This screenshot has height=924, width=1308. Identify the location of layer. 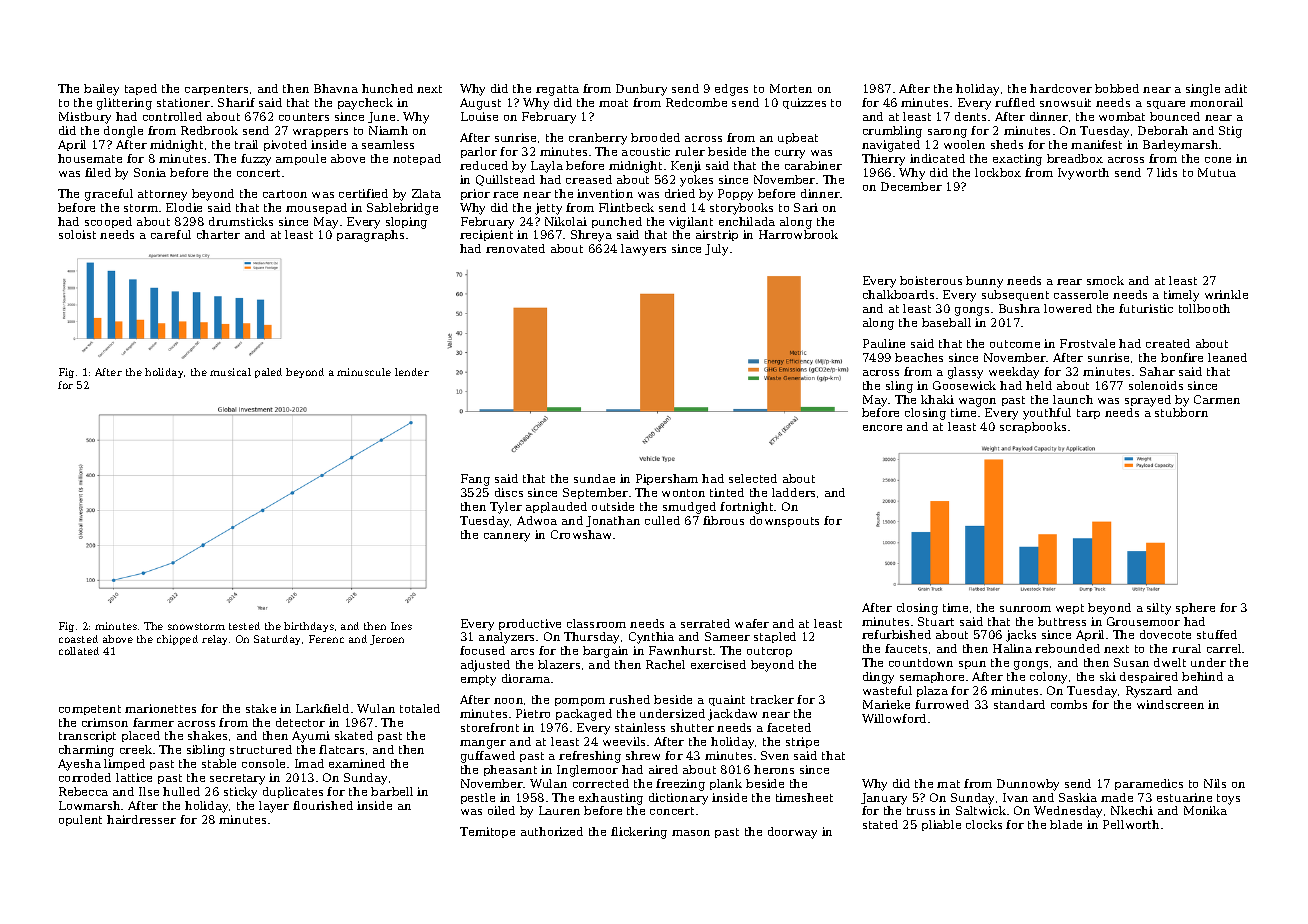
(274, 807).
